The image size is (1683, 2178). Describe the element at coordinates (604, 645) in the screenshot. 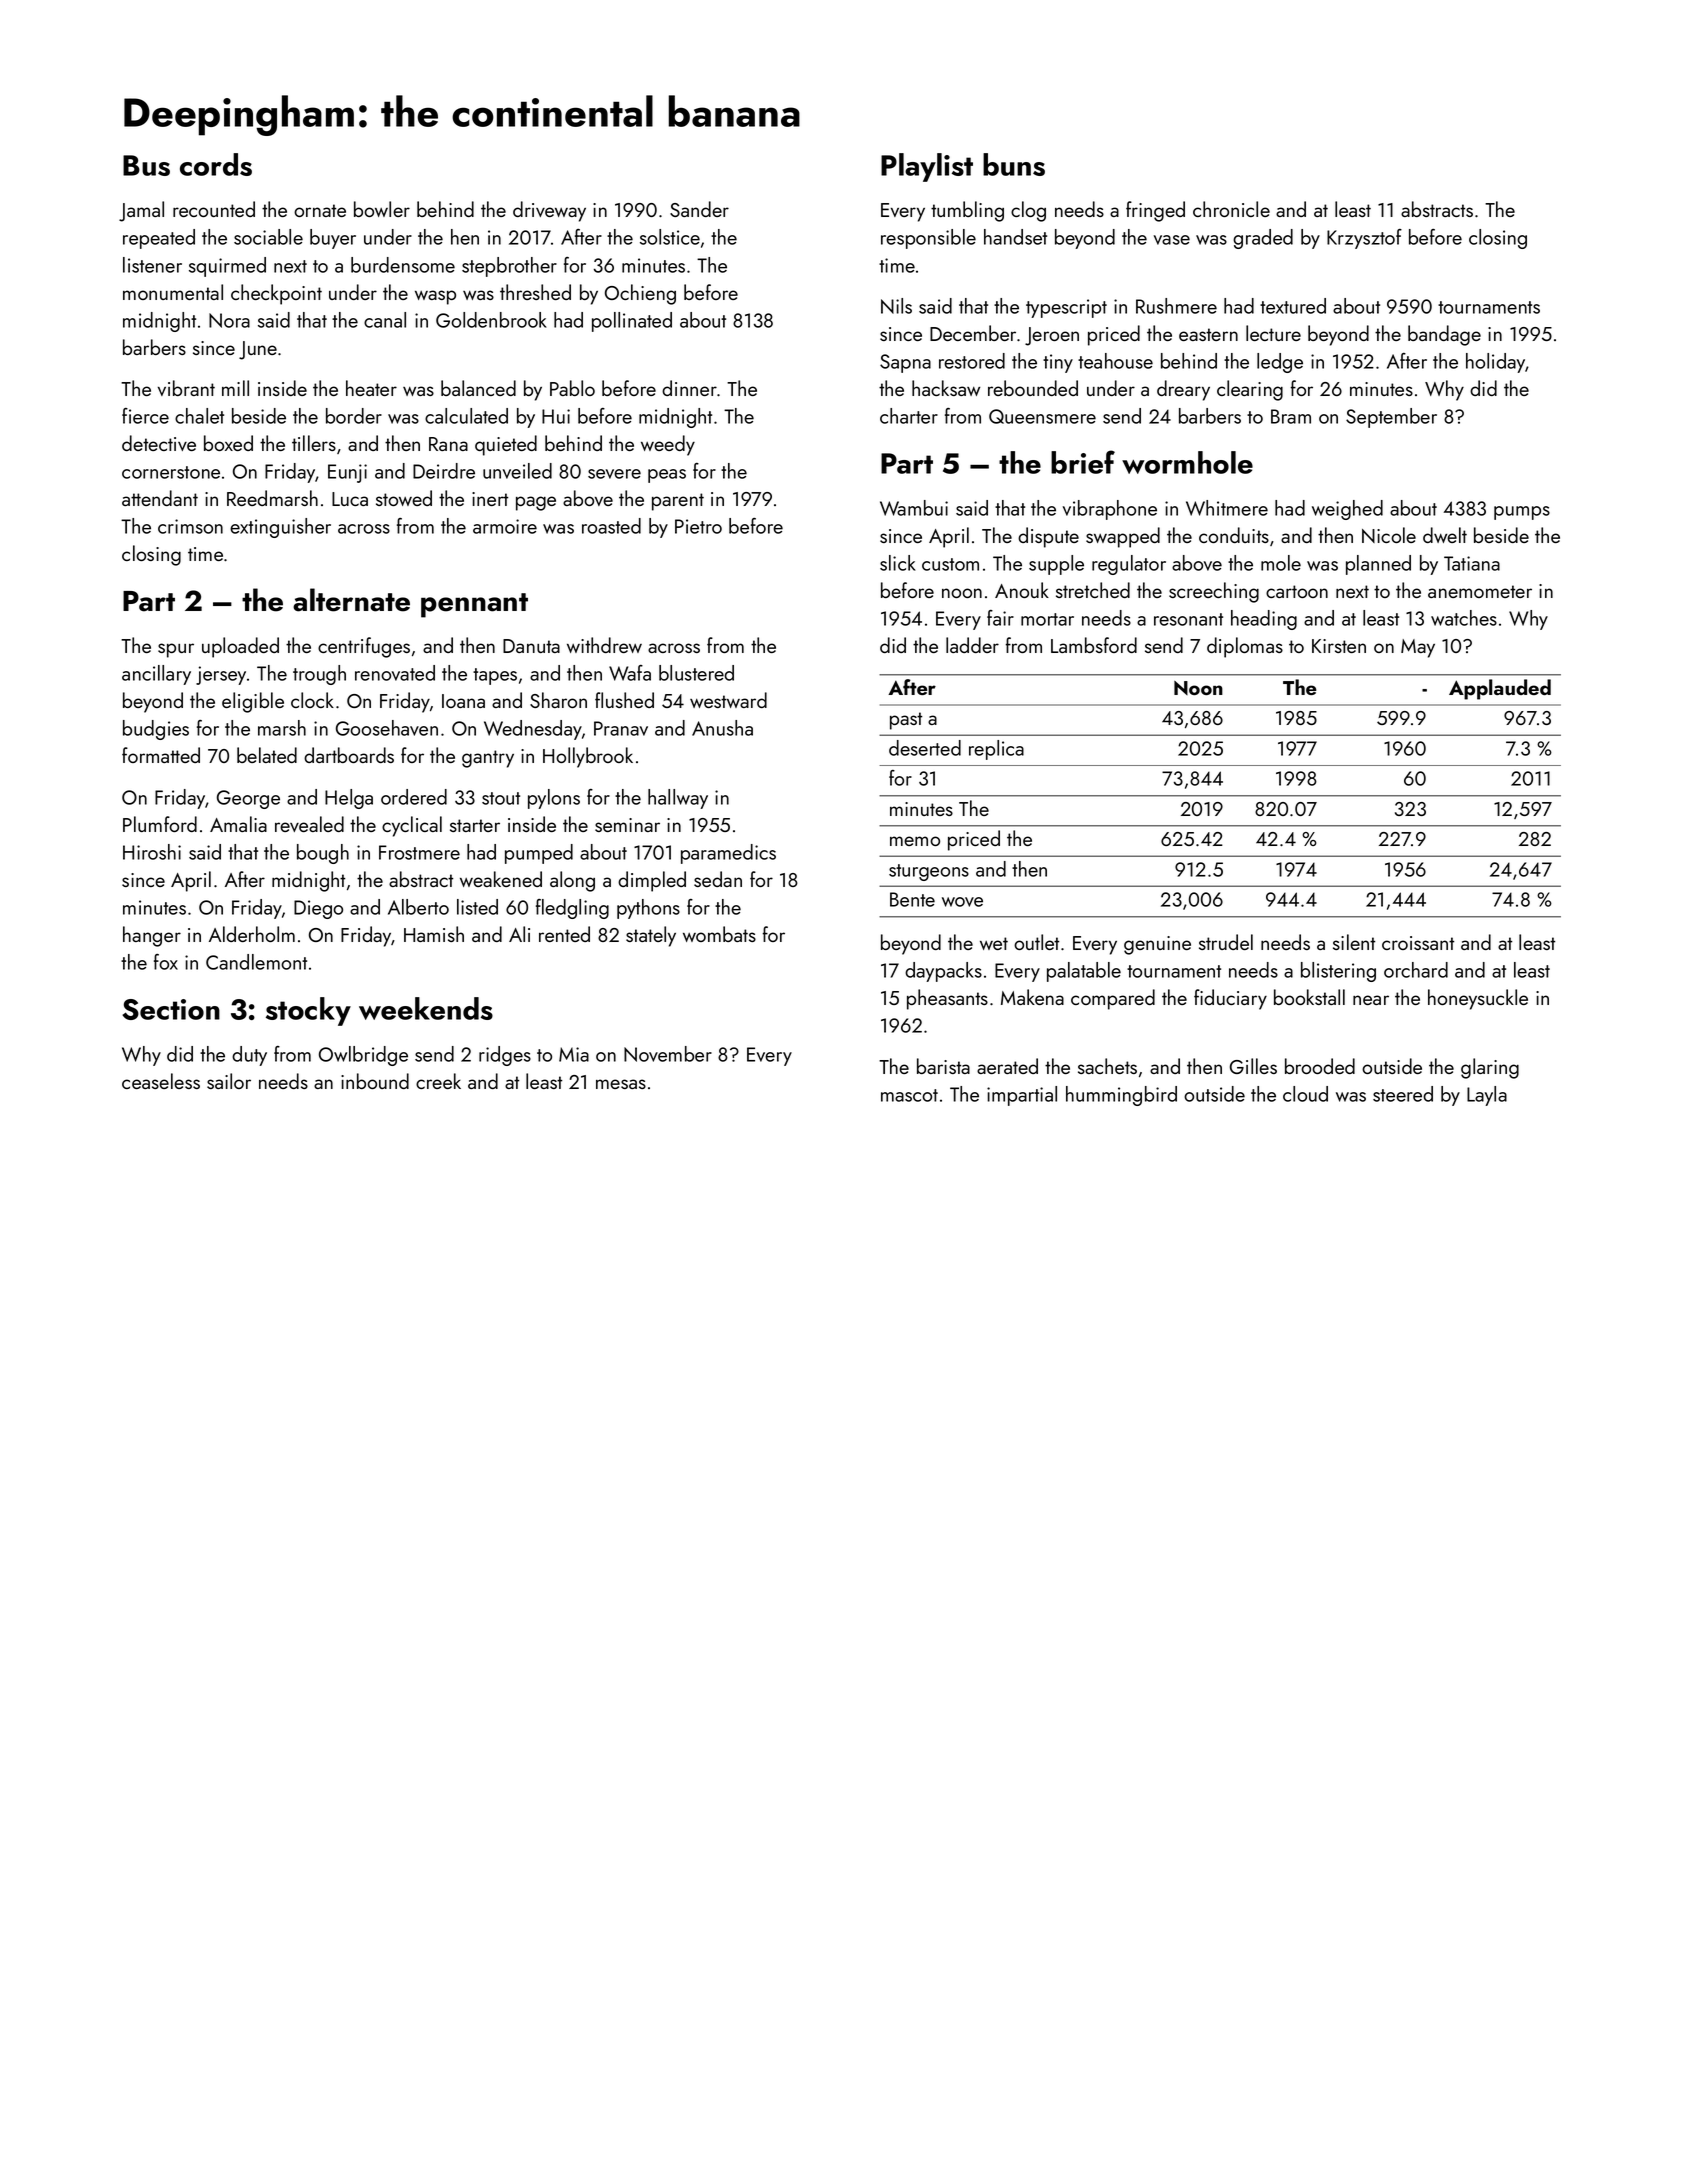

I see `withdrew` at that location.
